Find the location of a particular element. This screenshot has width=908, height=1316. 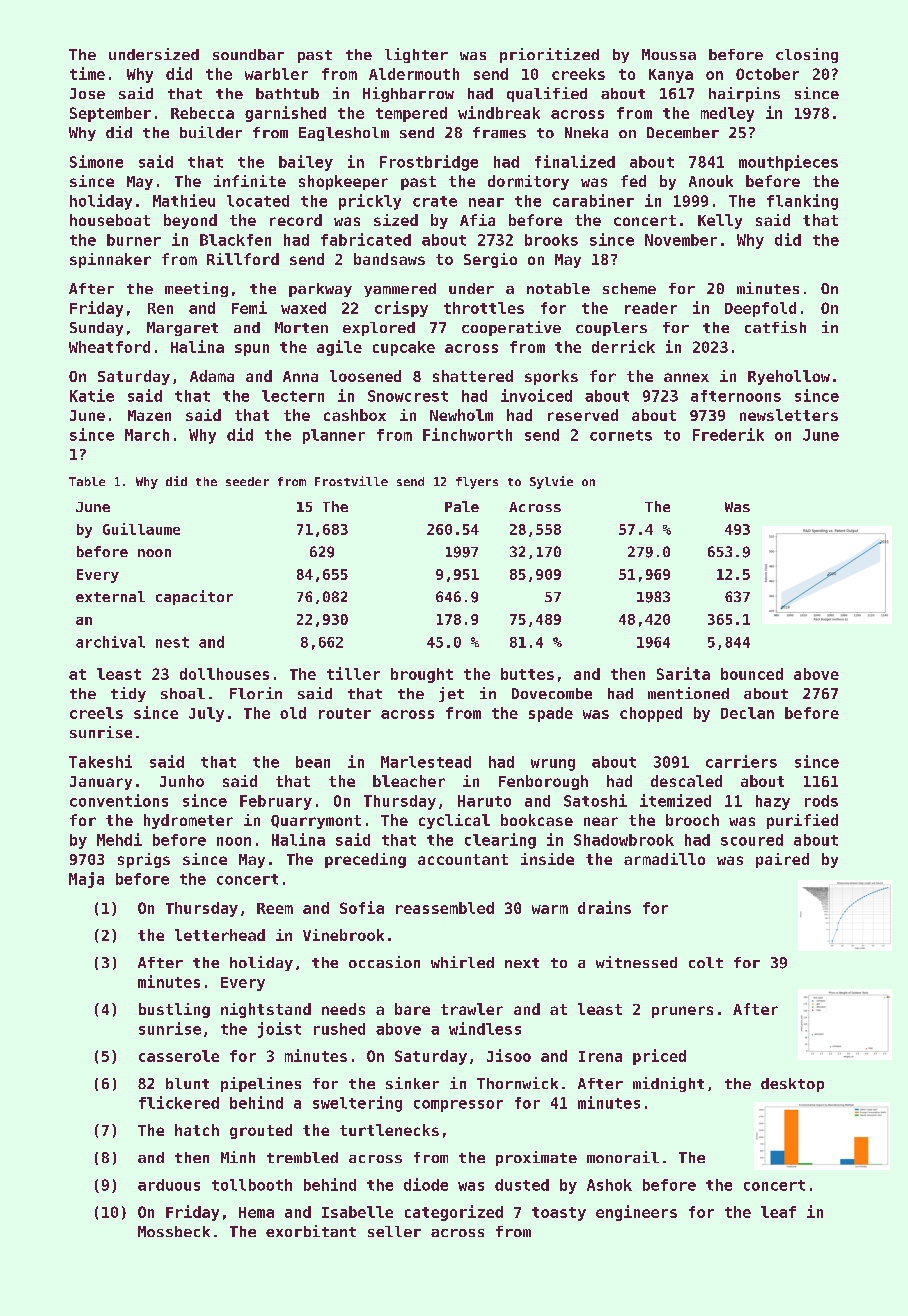

bandsaws is located at coordinates (389, 259).
